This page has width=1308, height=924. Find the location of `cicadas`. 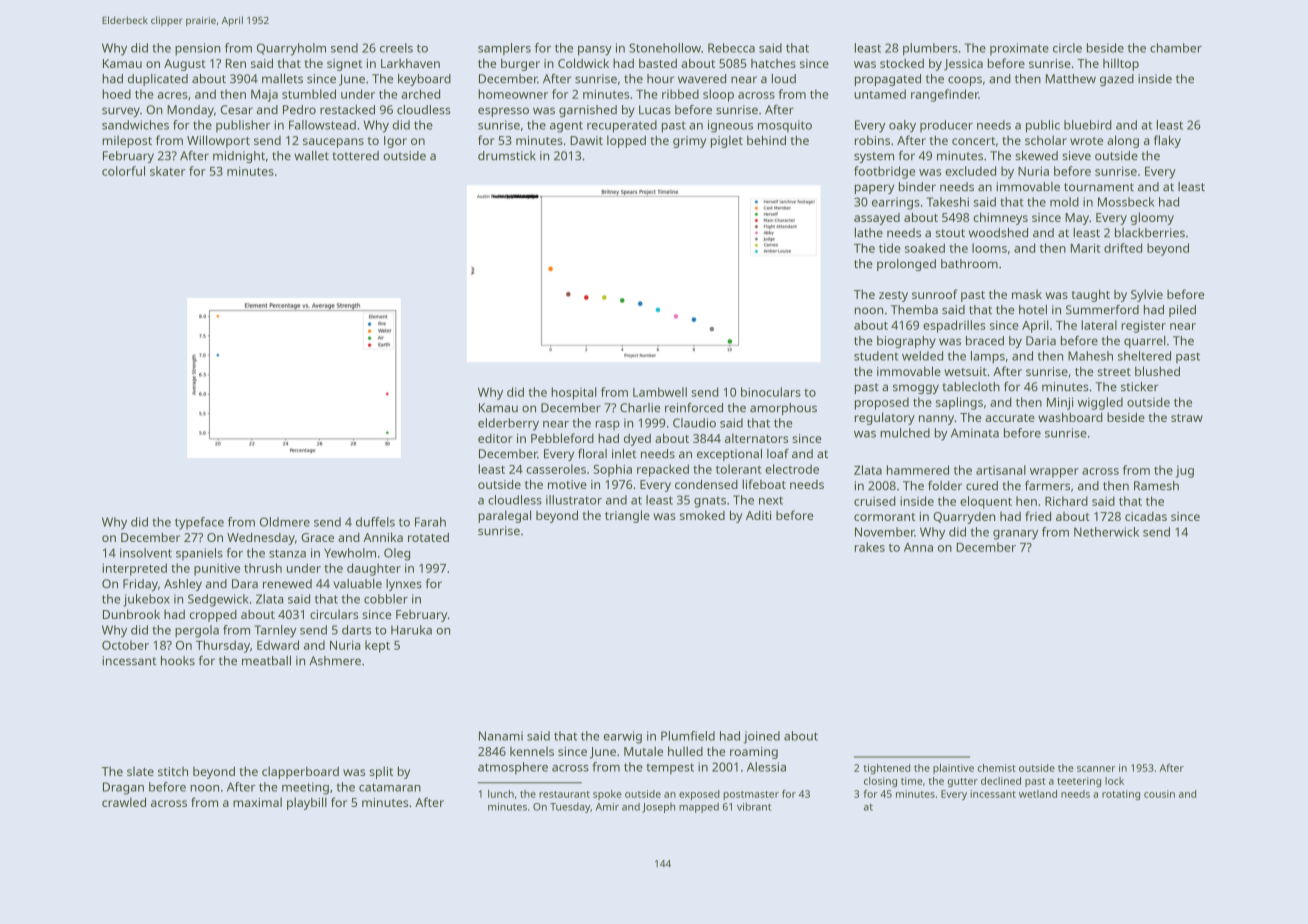

cicadas is located at coordinates (1146, 516).
